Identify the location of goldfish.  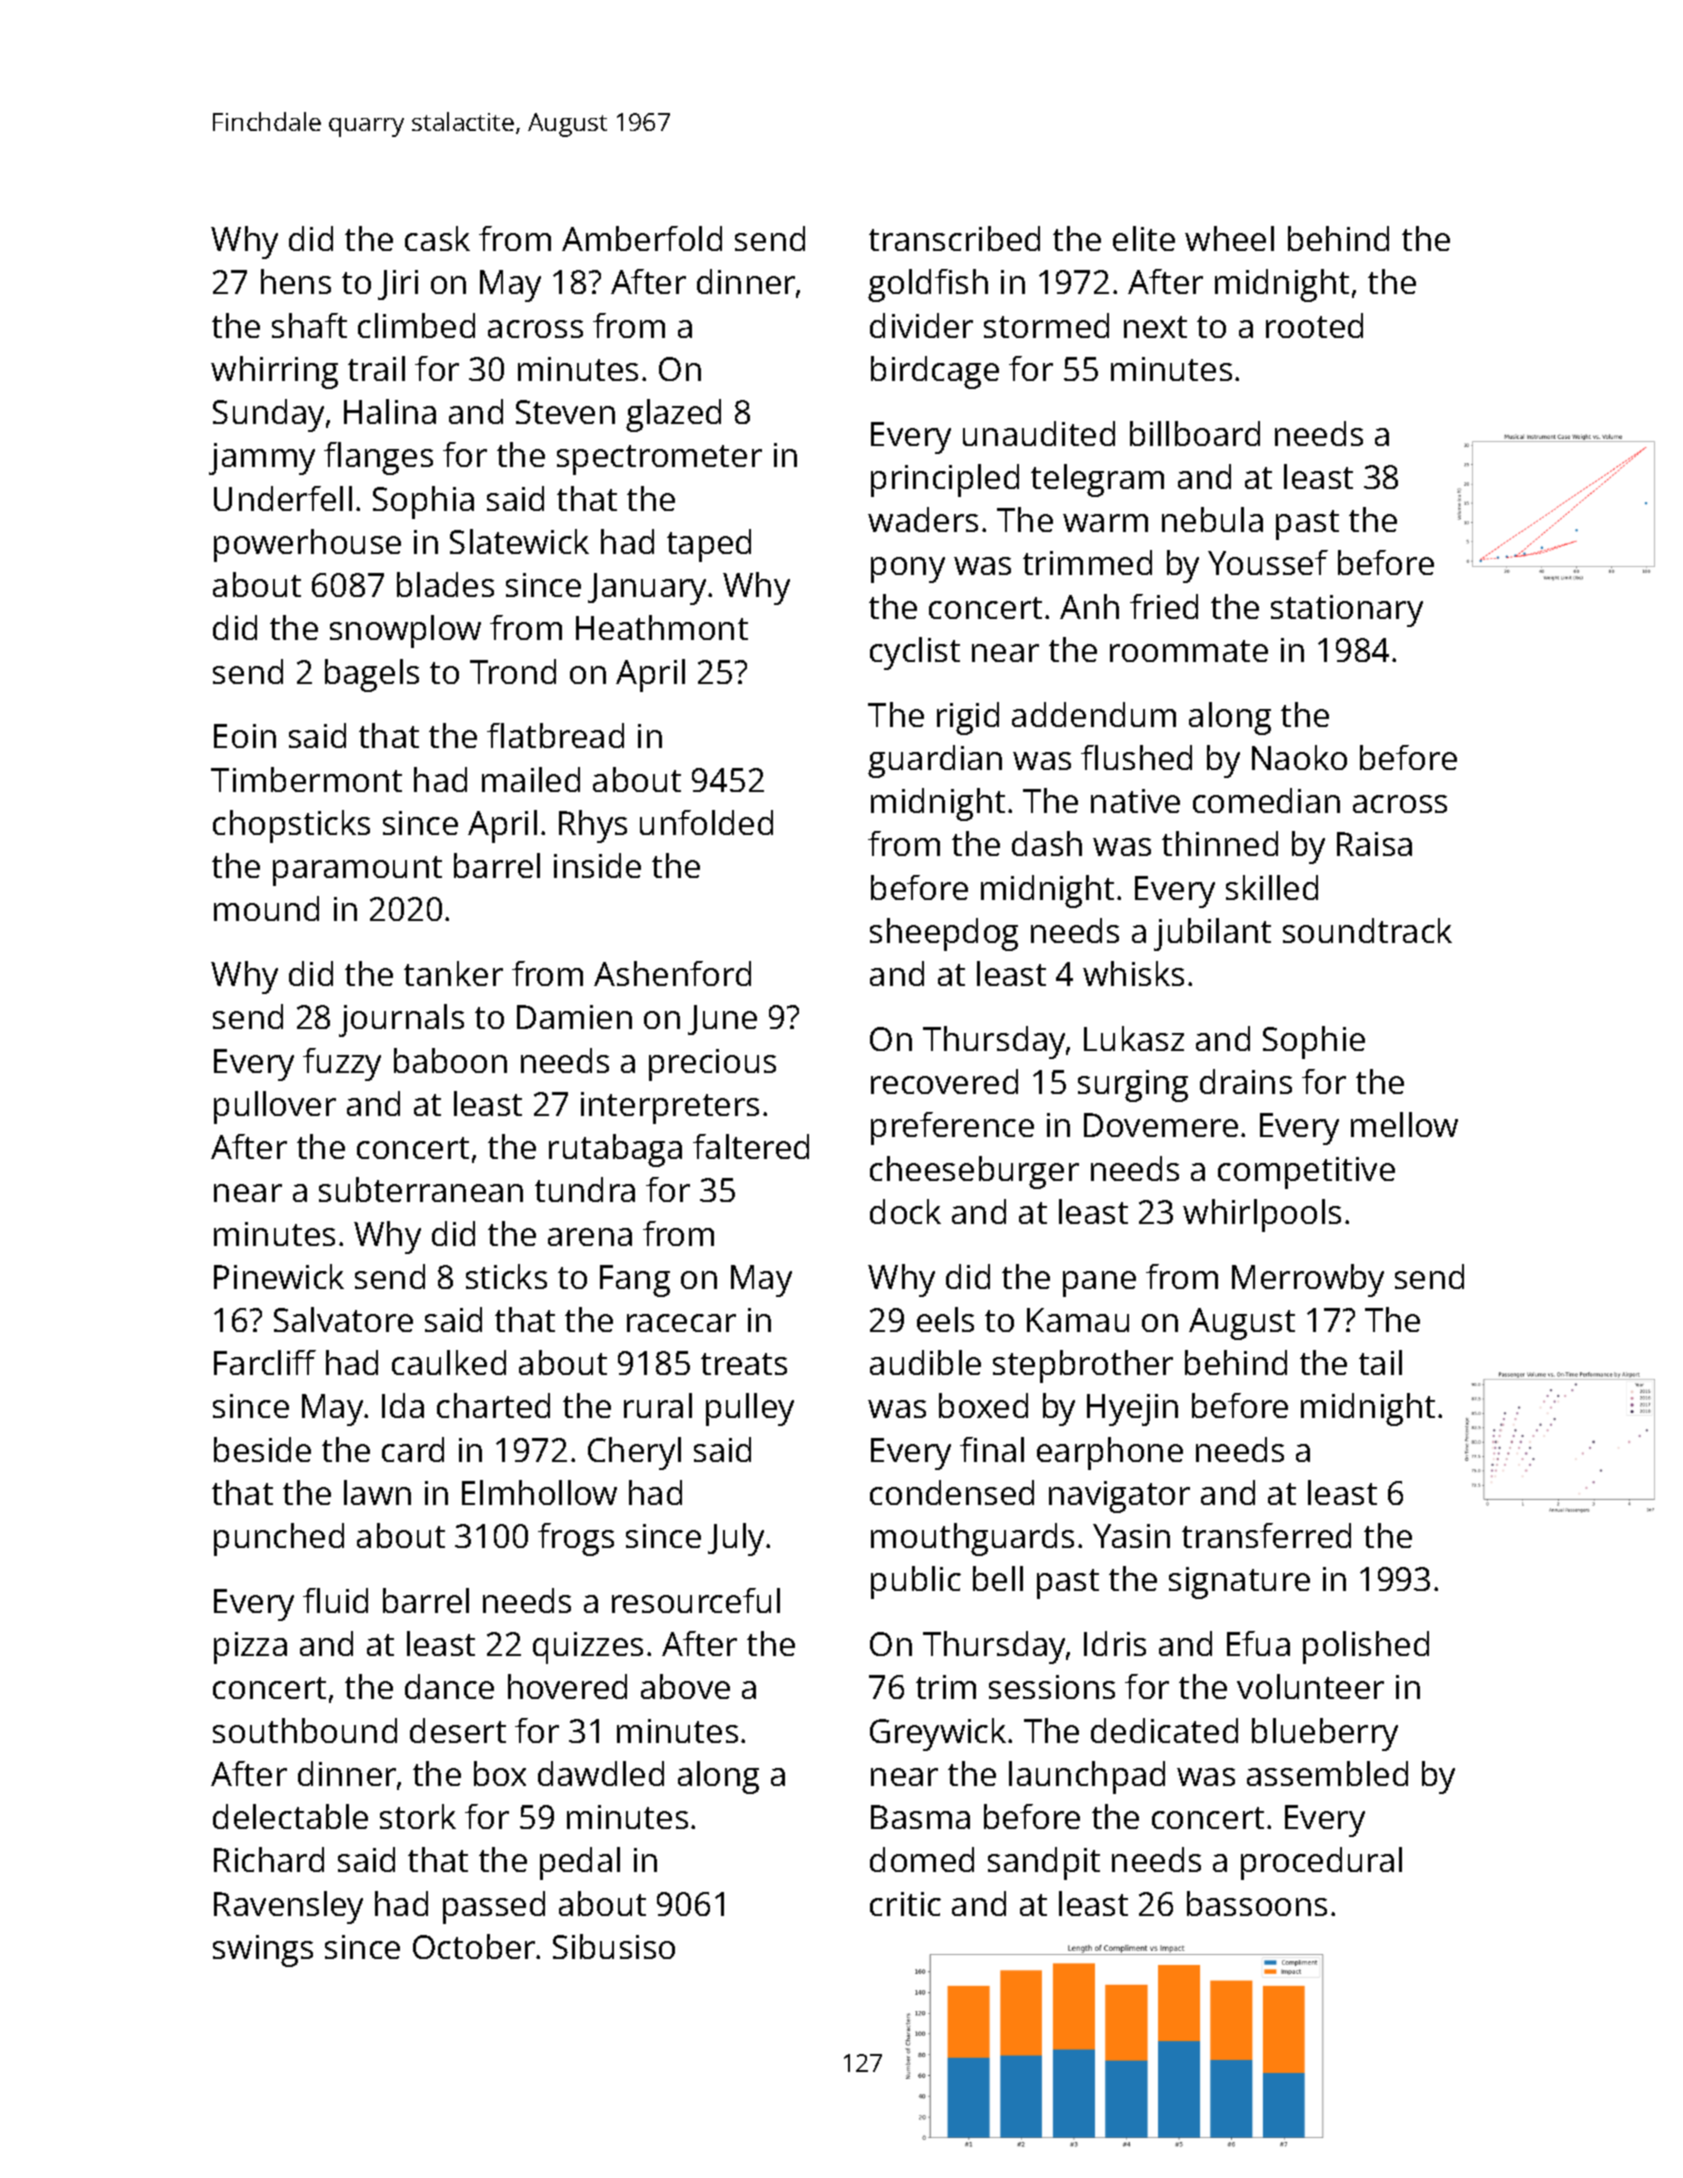
(928, 285).
